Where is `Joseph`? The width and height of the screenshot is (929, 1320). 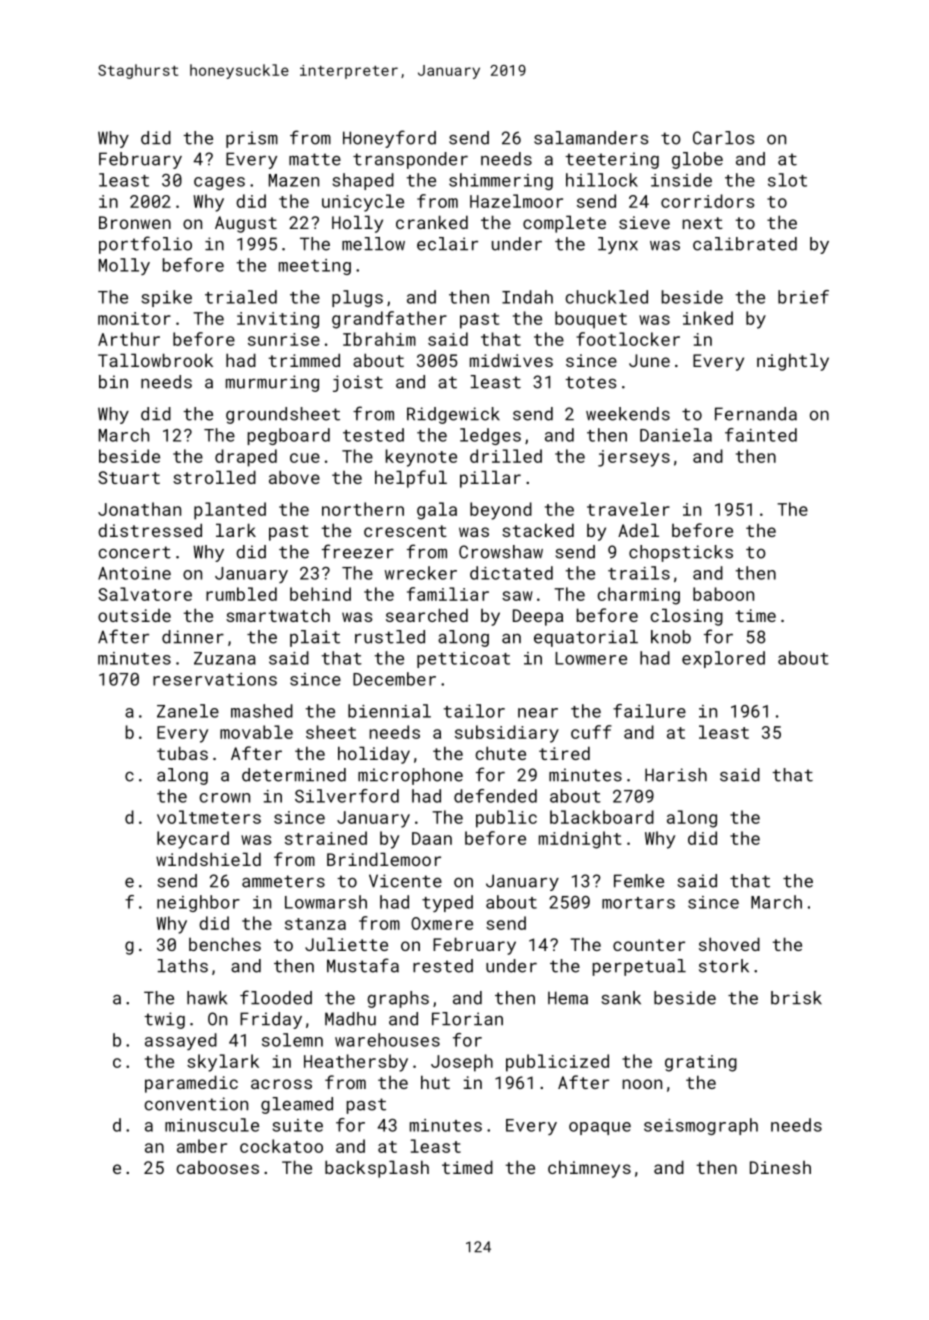 Joseph is located at coordinates (462, 1063).
